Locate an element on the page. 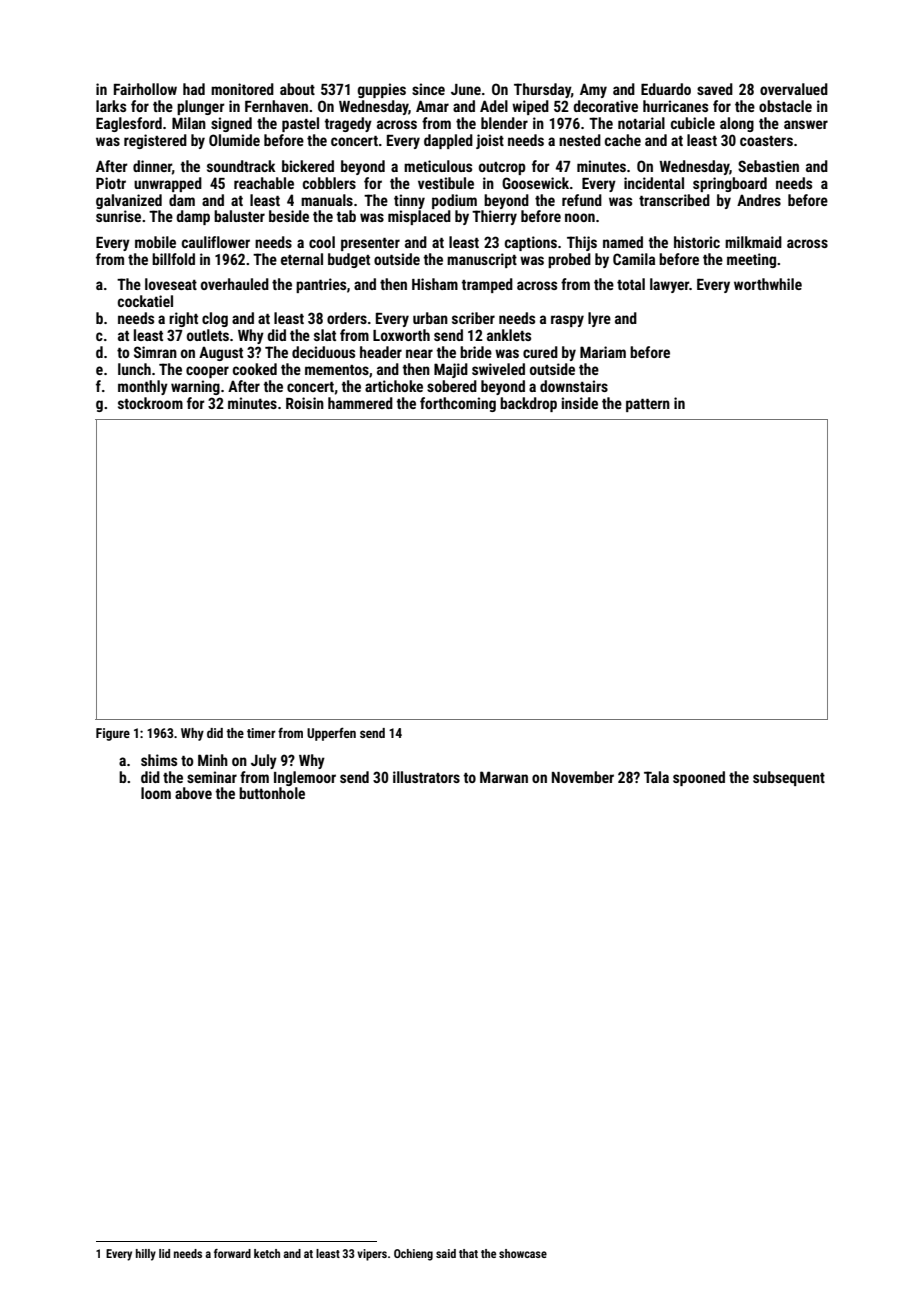  joist is located at coordinates (490, 141).
